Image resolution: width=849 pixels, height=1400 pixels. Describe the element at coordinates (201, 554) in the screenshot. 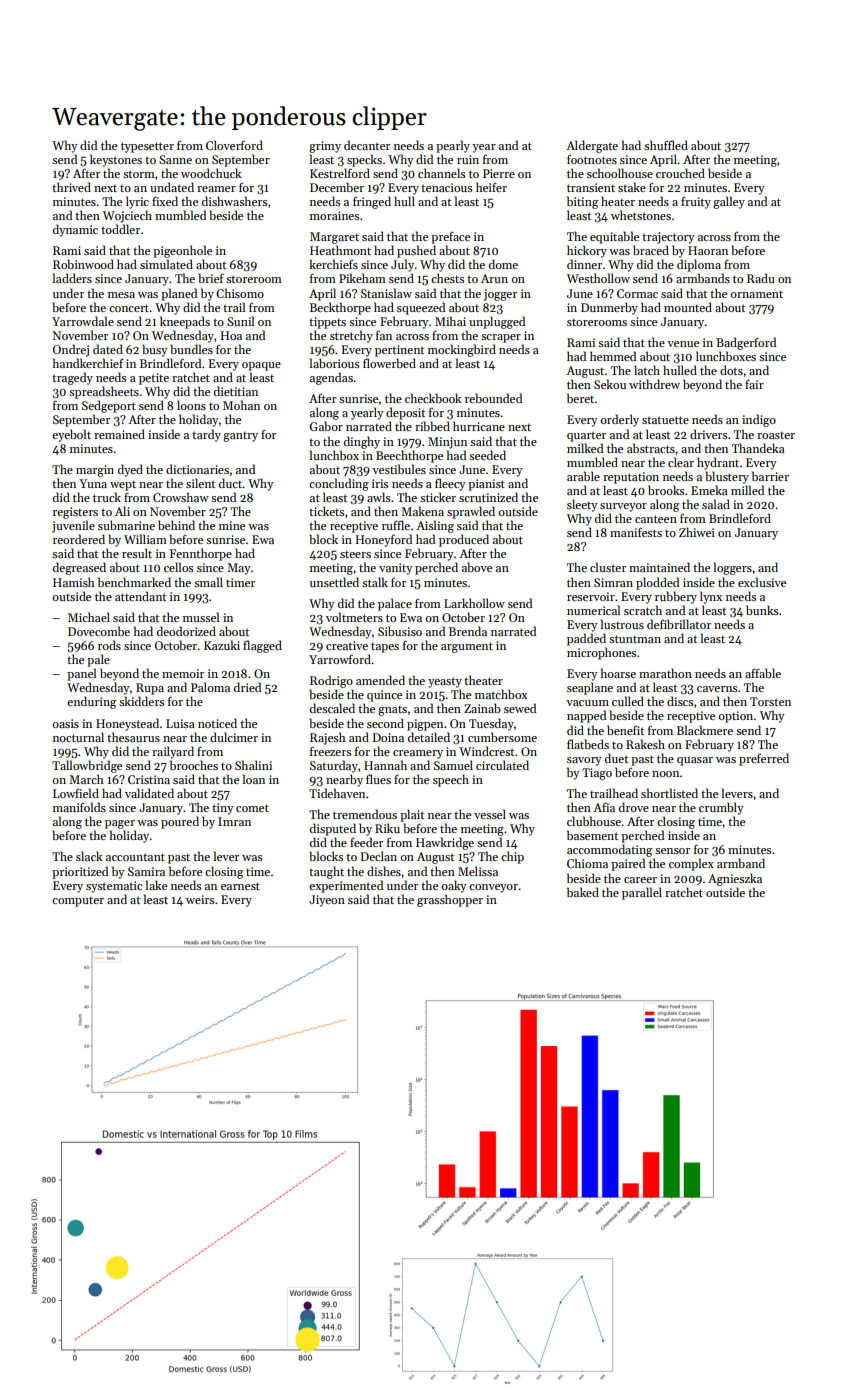

I see `Fennthorpe` at that location.
